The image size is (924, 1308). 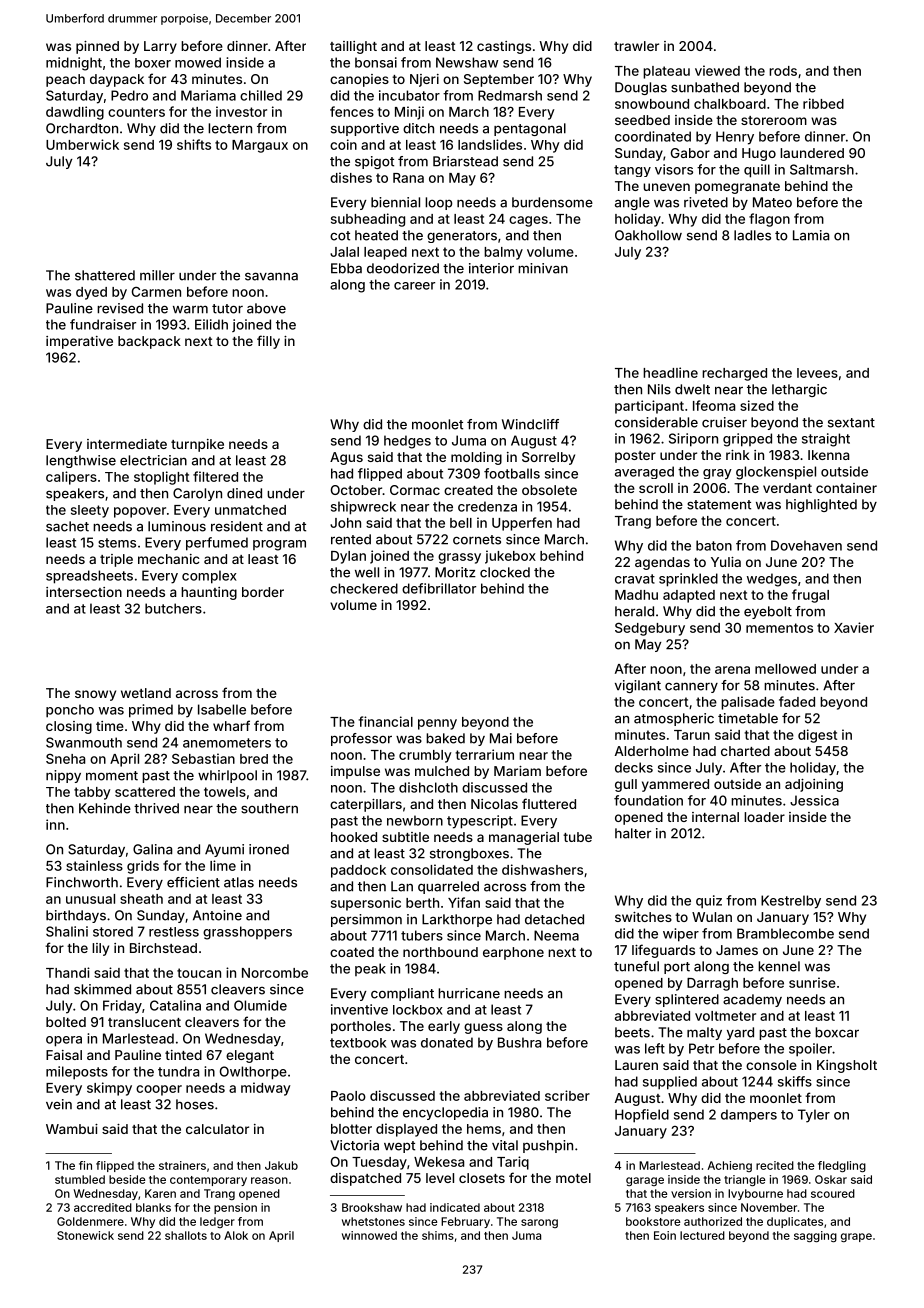 I want to click on castings, so click(x=504, y=47).
